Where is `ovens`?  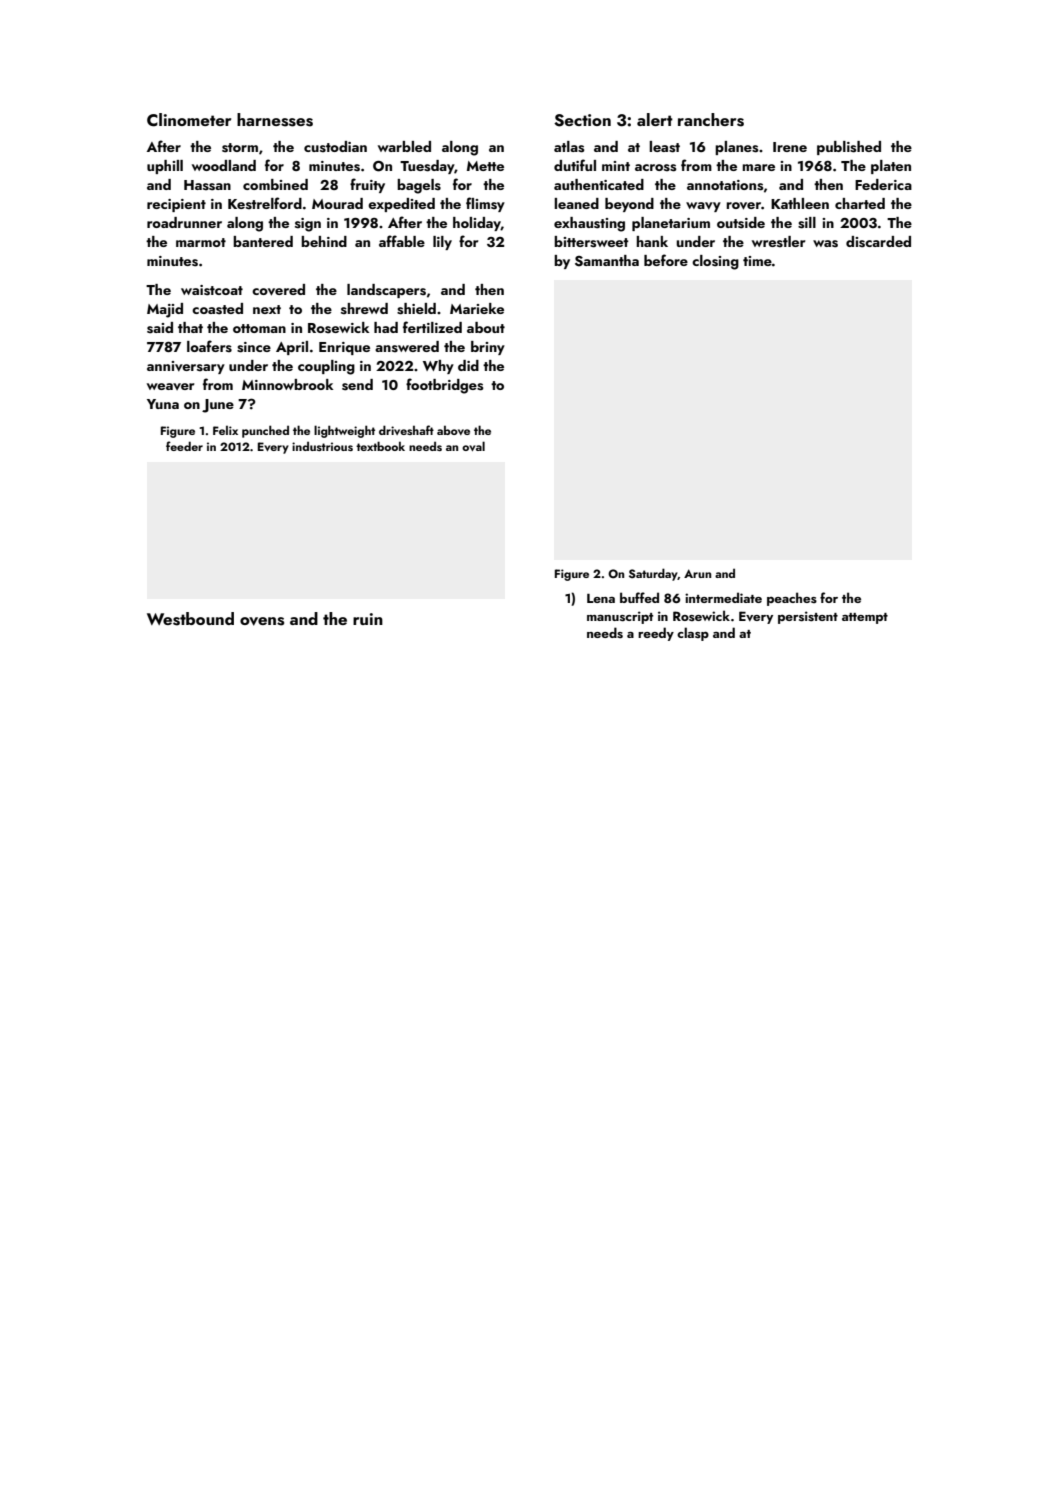
ovens is located at coordinates (262, 621).
